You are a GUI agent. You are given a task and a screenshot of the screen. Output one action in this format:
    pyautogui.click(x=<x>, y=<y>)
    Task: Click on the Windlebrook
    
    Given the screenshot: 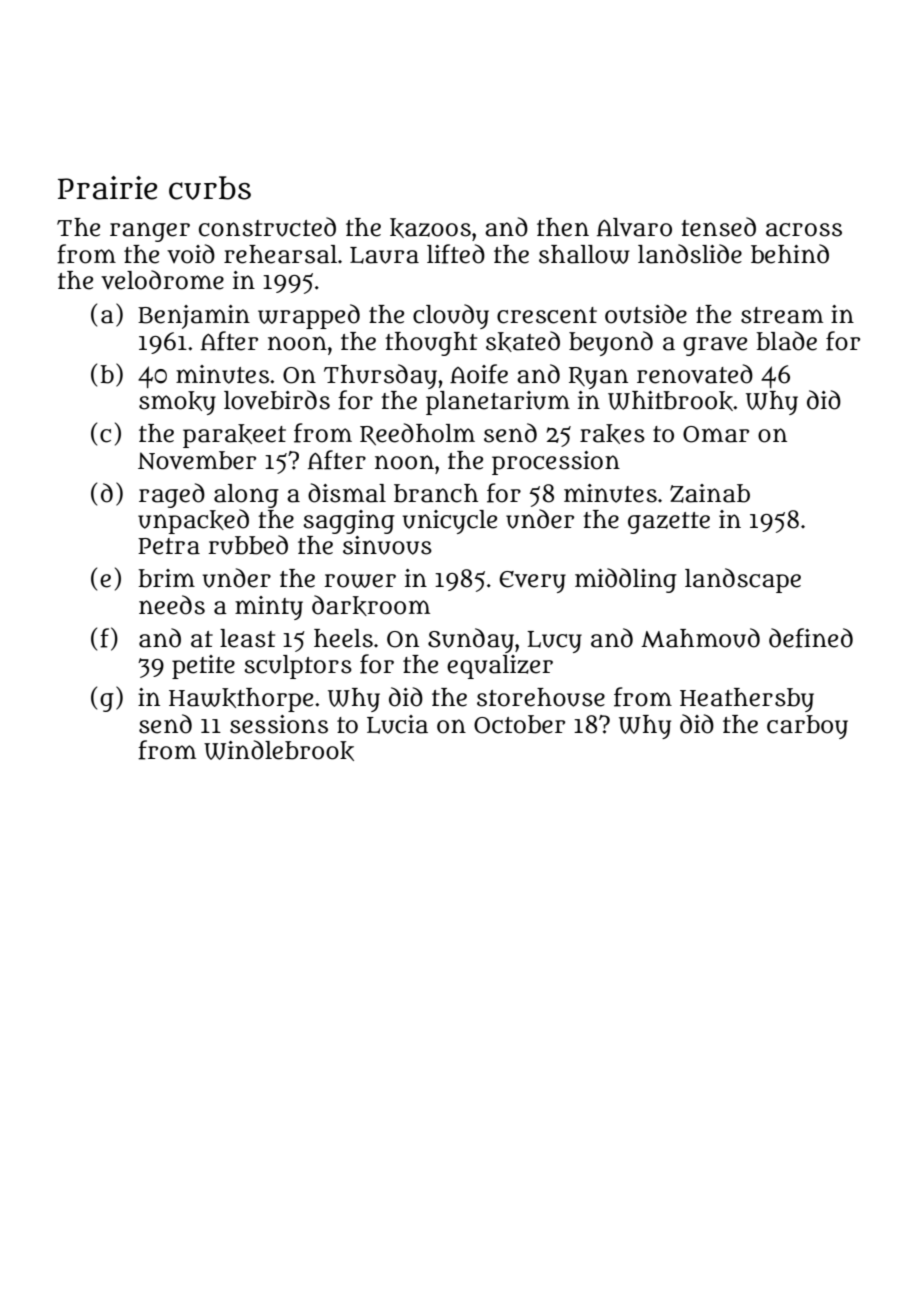 What is the action you would take?
    pyautogui.click(x=279, y=750)
